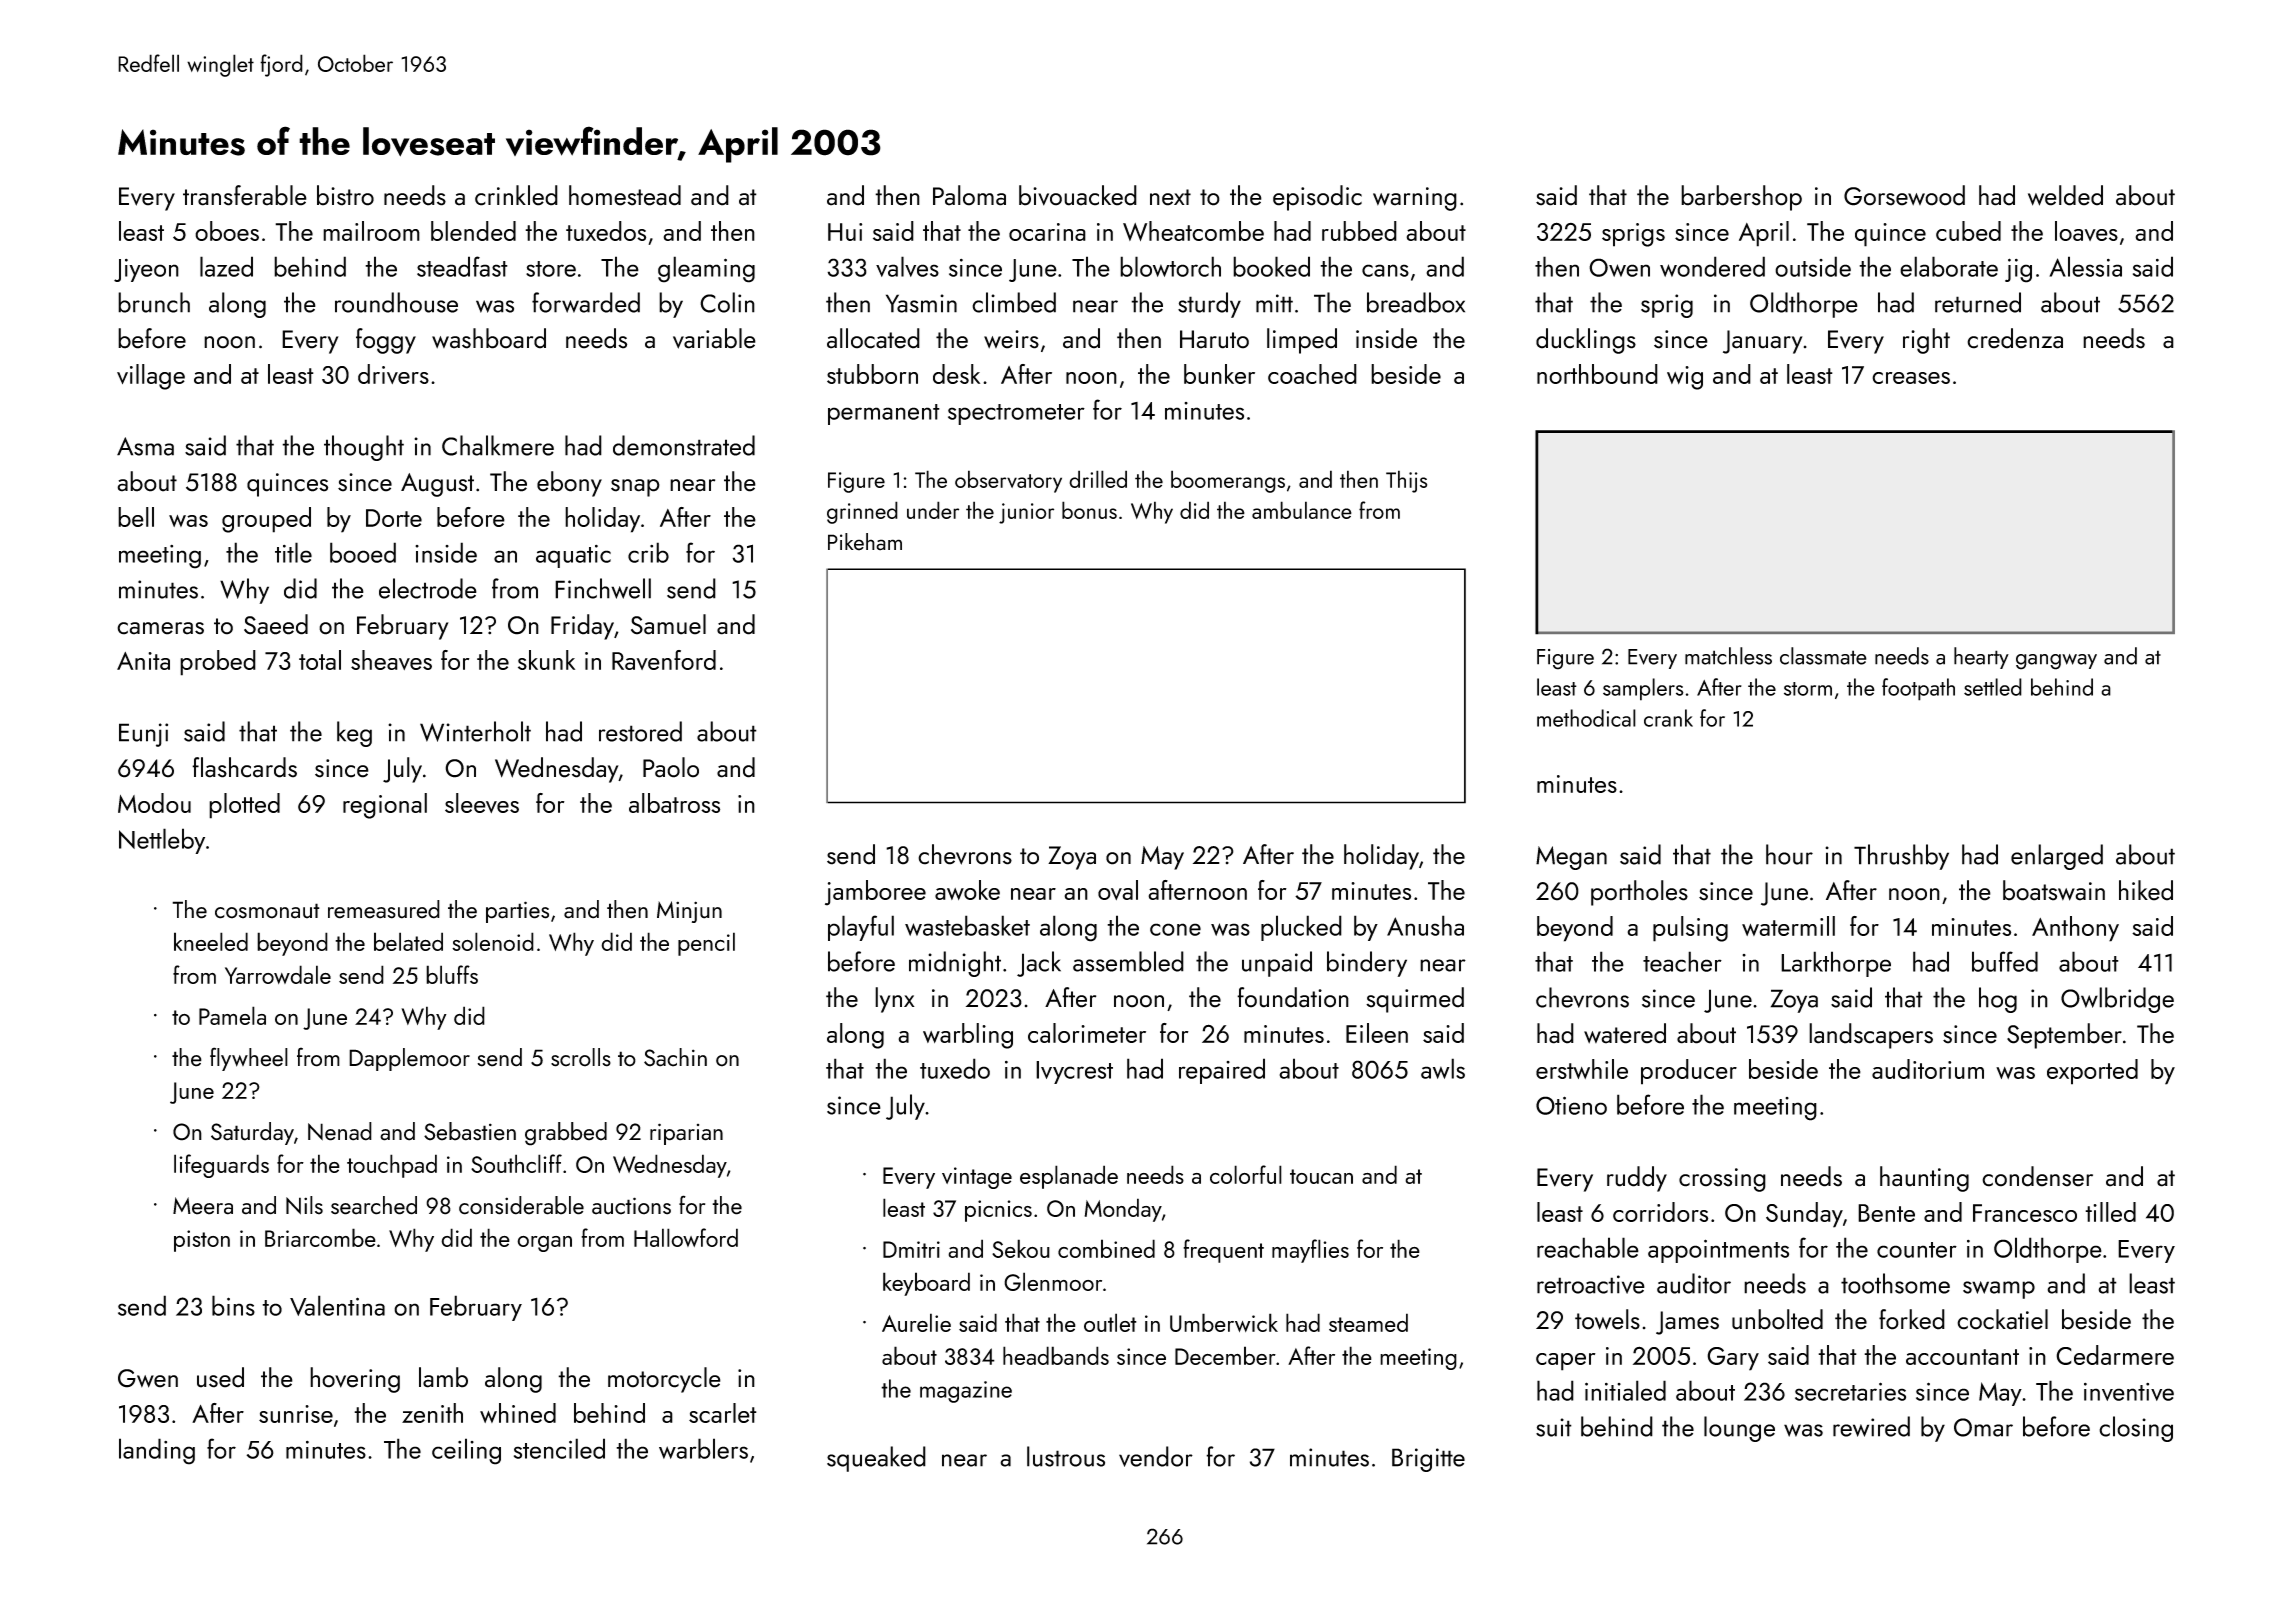 The image size is (2292, 1620). I want to click on Saturday, so click(252, 1133).
